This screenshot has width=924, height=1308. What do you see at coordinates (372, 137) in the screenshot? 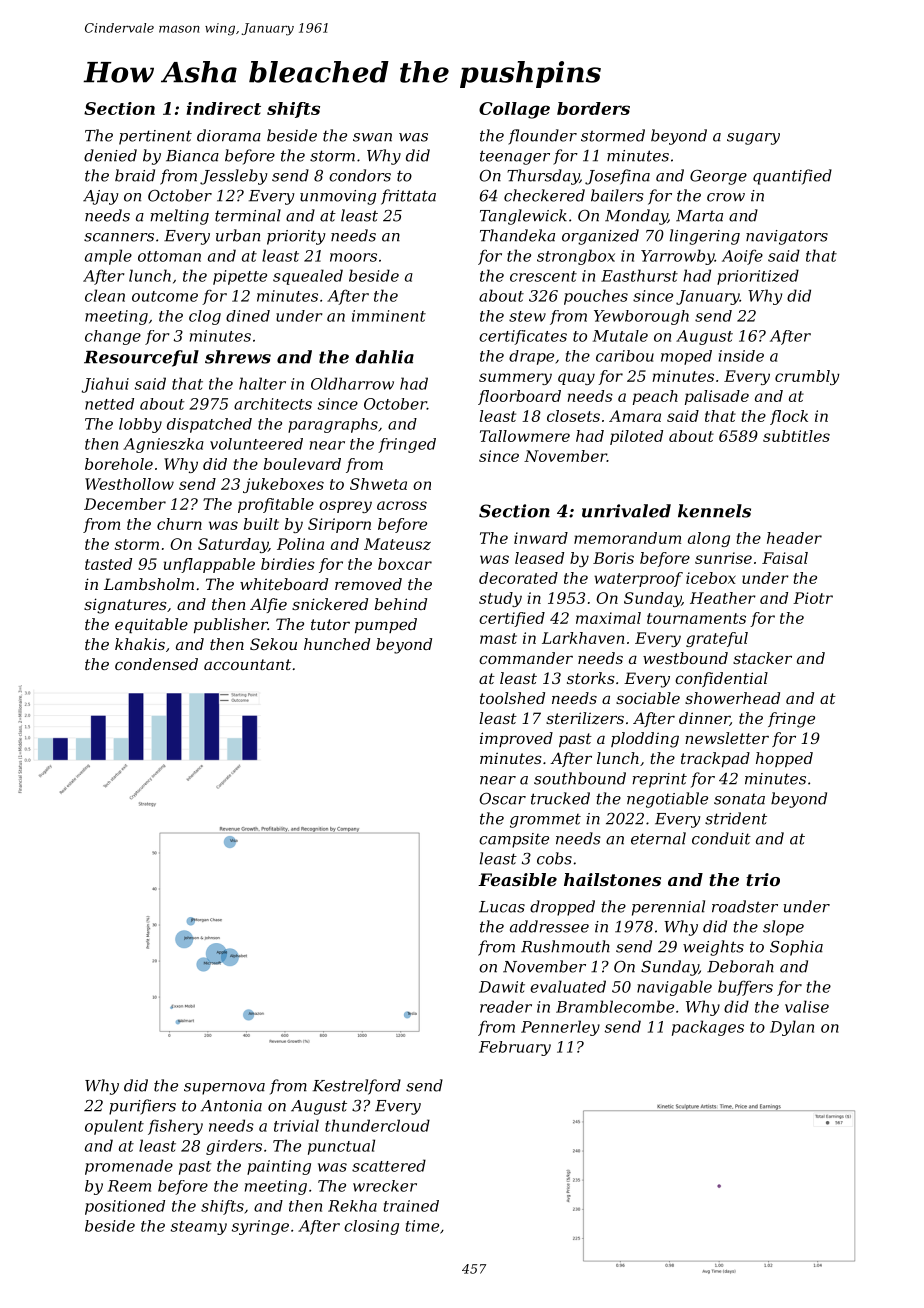
I see `swan` at bounding box center [372, 137].
